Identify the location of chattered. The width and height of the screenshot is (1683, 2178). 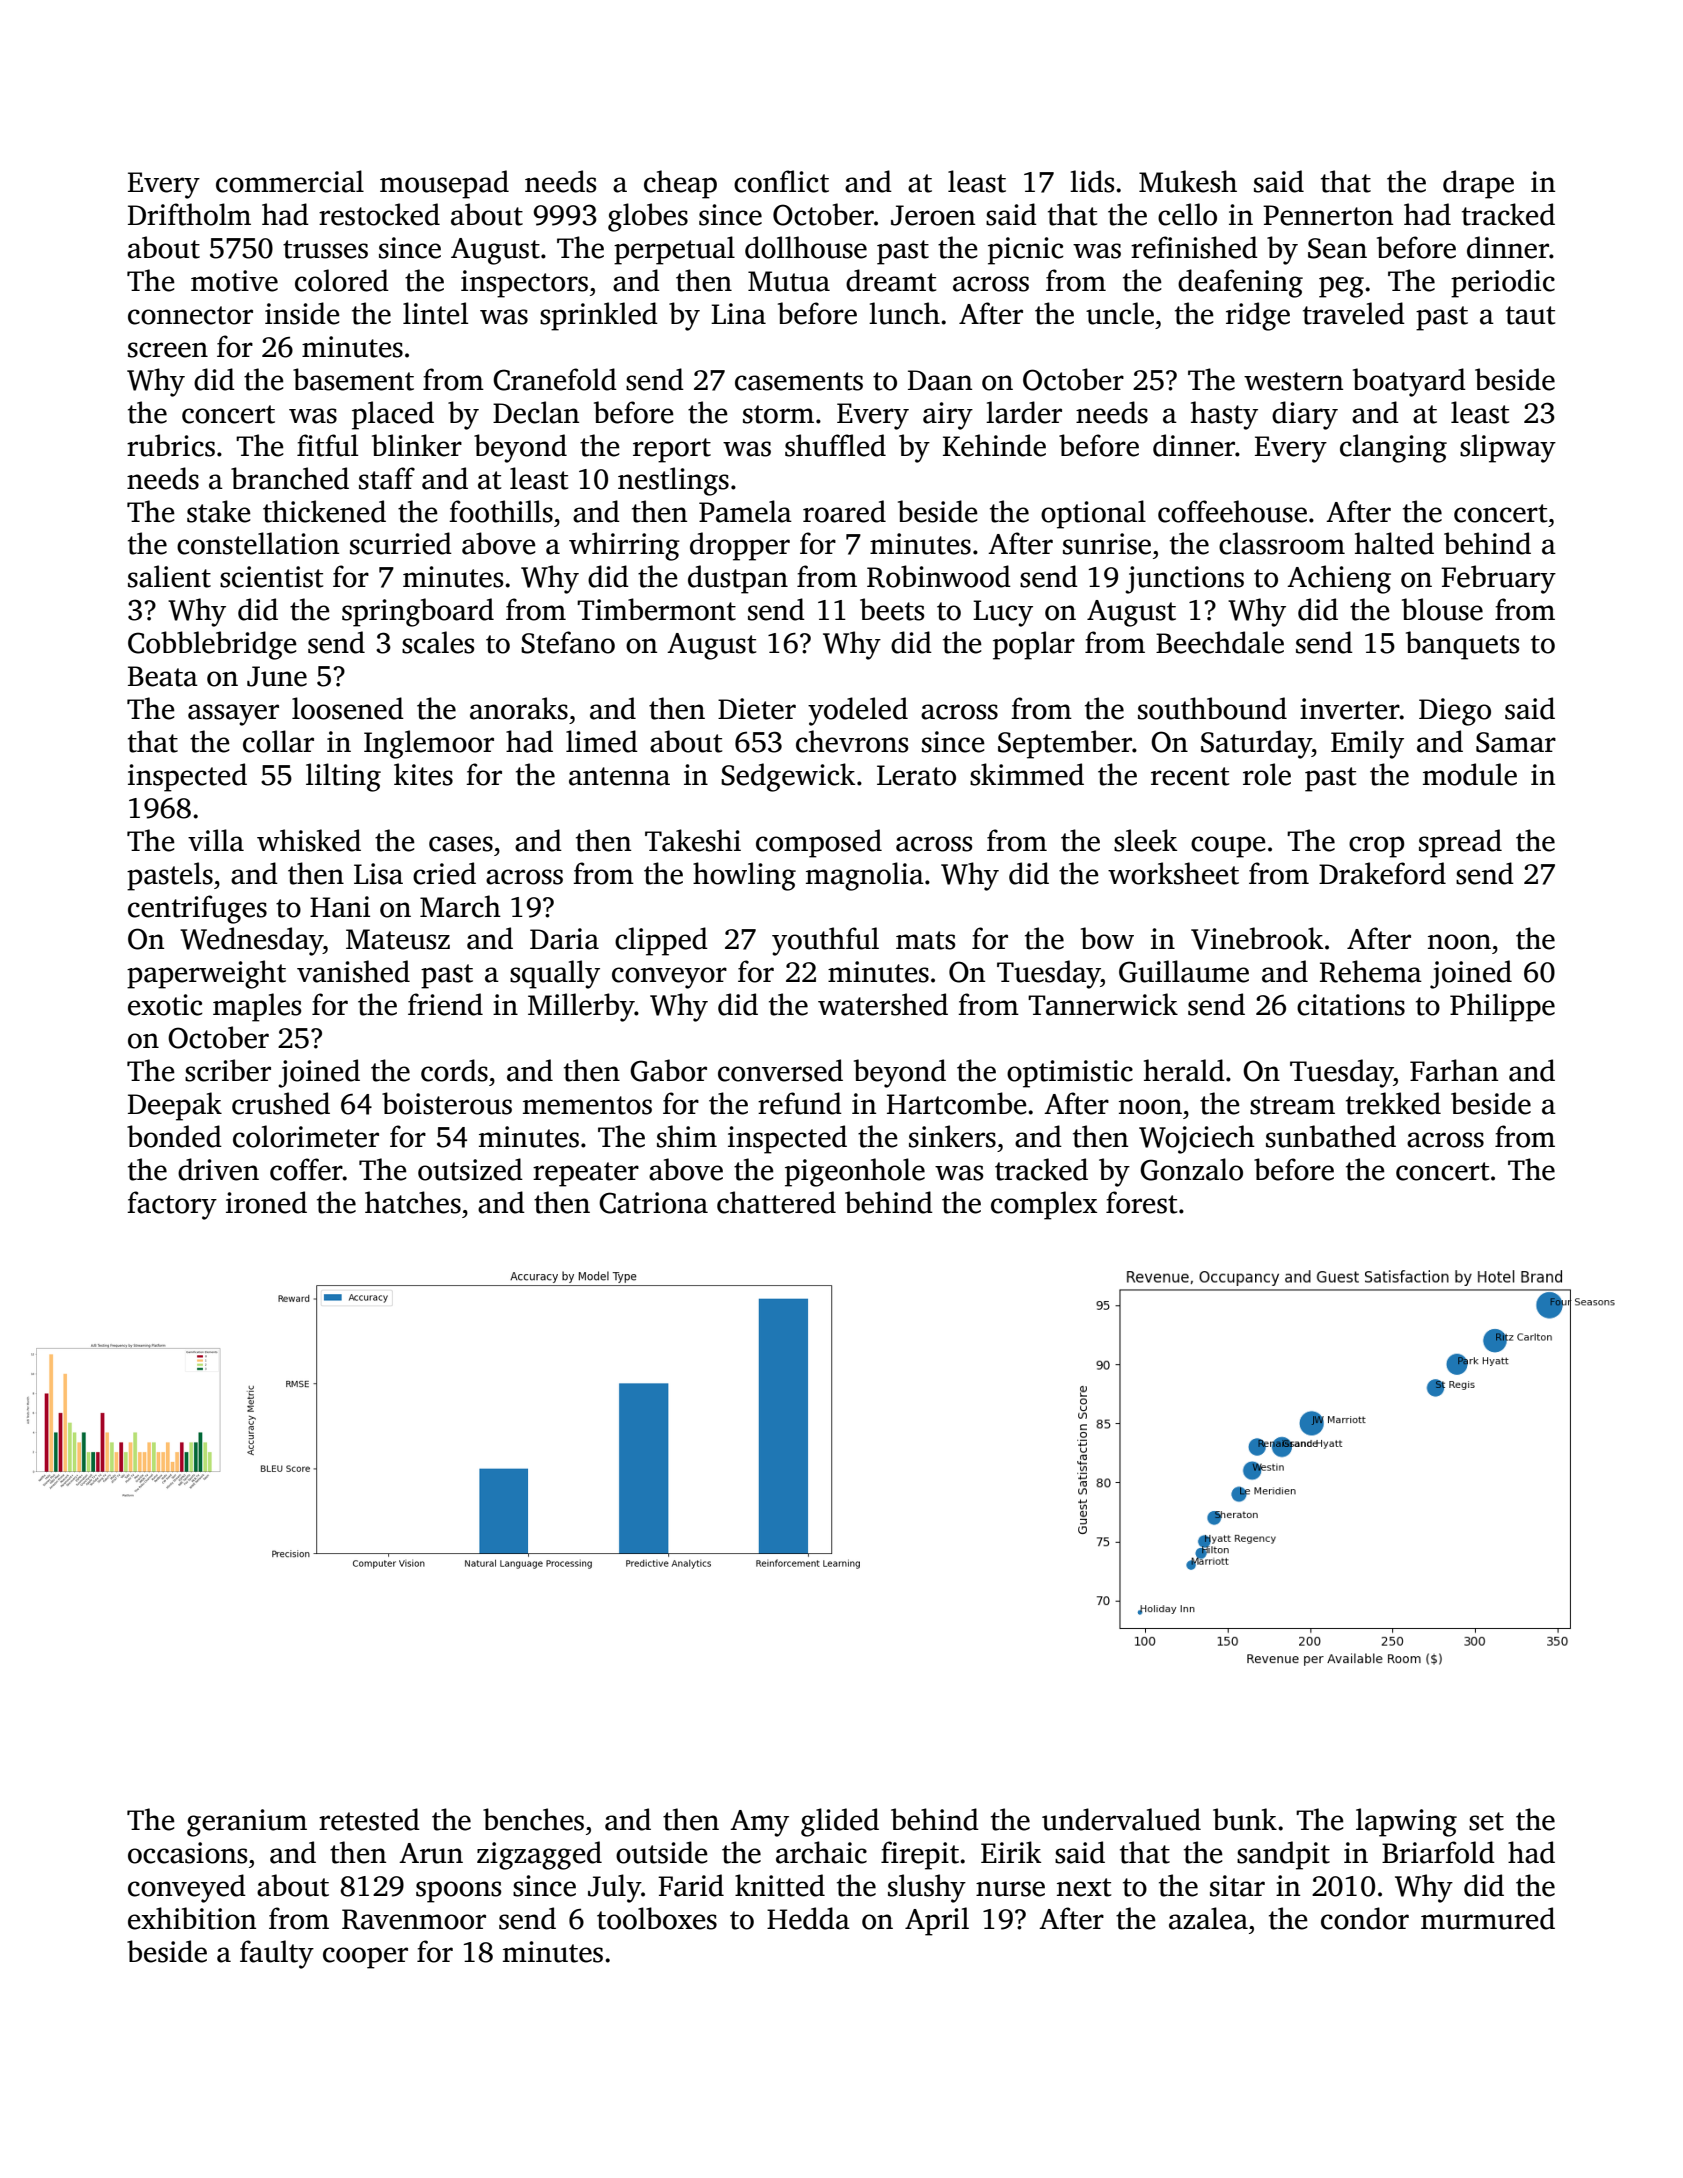
(776, 1202).
